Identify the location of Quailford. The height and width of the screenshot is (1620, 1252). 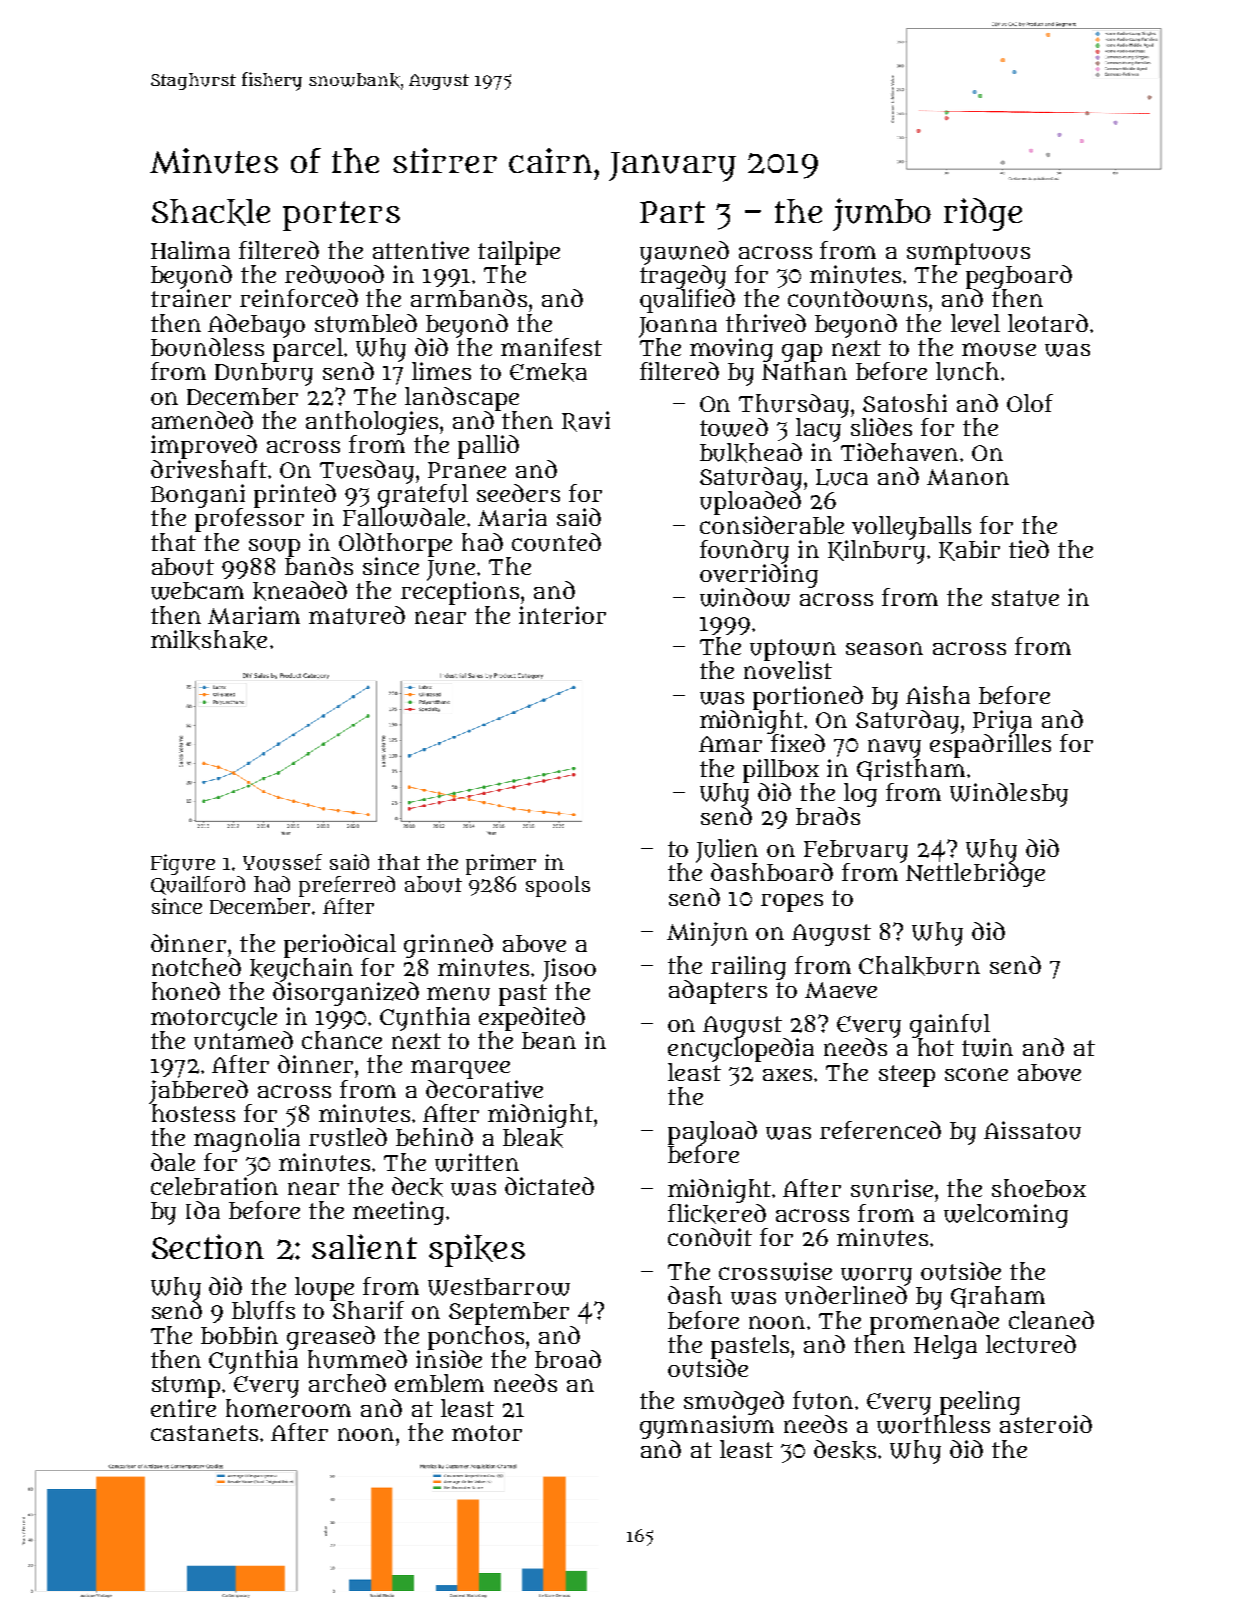
(198, 885).
